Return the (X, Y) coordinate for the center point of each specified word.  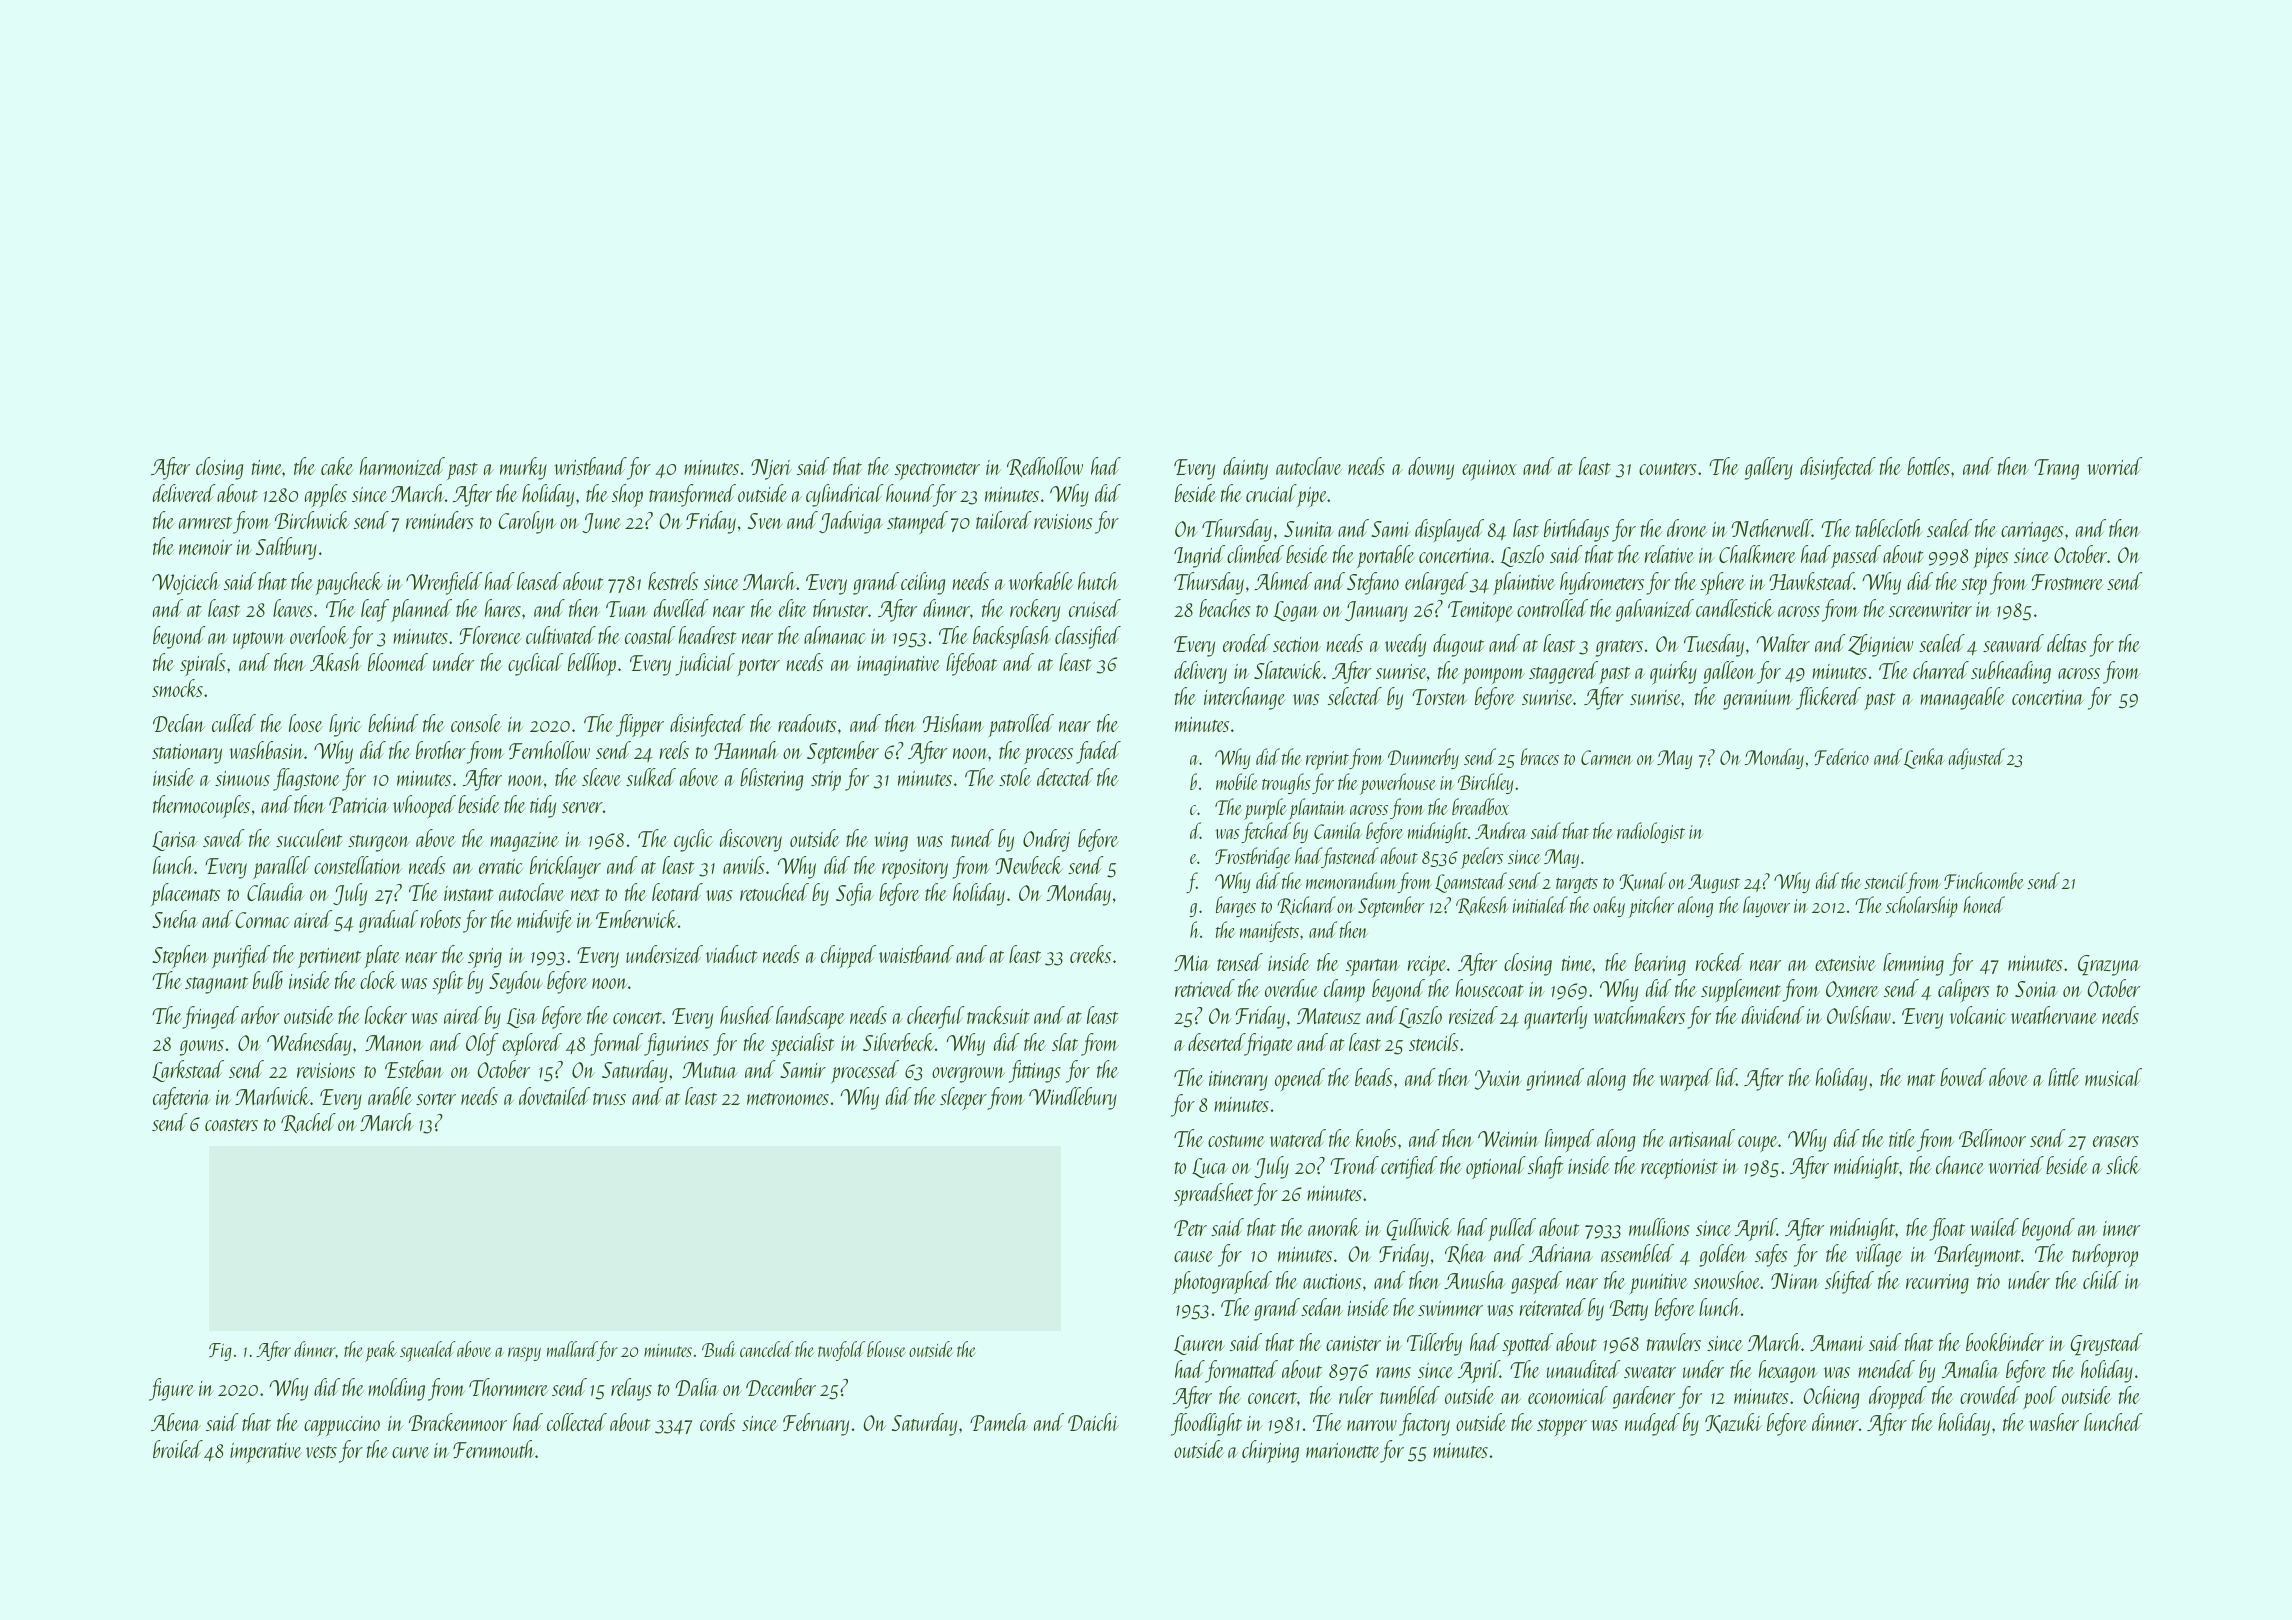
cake (337, 466)
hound (910, 493)
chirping (1270, 1451)
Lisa (522, 1018)
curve (411, 1452)
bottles (1928, 466)
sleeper (963, 1098)
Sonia (2036, 989)
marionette (1343, 1450)
